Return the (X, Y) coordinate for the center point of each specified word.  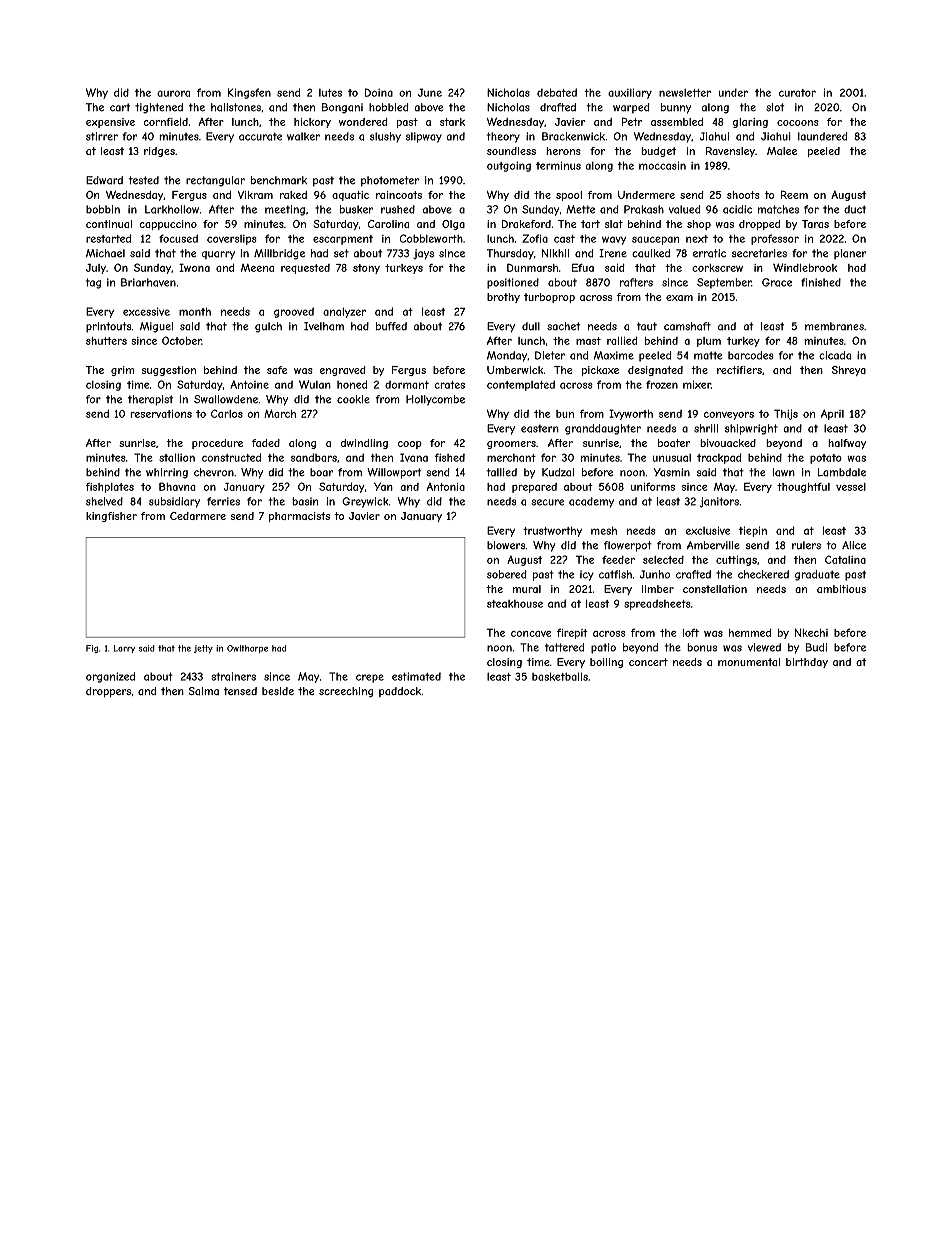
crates (450, 385)
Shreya (849, 371)
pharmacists (299, 517)
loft (691, 632)
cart (120, 107)
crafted (693, 574)
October (182, 340)
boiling (606, 663)
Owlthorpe (247, 649)
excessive (146, 311)
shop (699, 225)
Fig (92, 649)
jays (423, 254)
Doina (379, 92)
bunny (676, 108)
